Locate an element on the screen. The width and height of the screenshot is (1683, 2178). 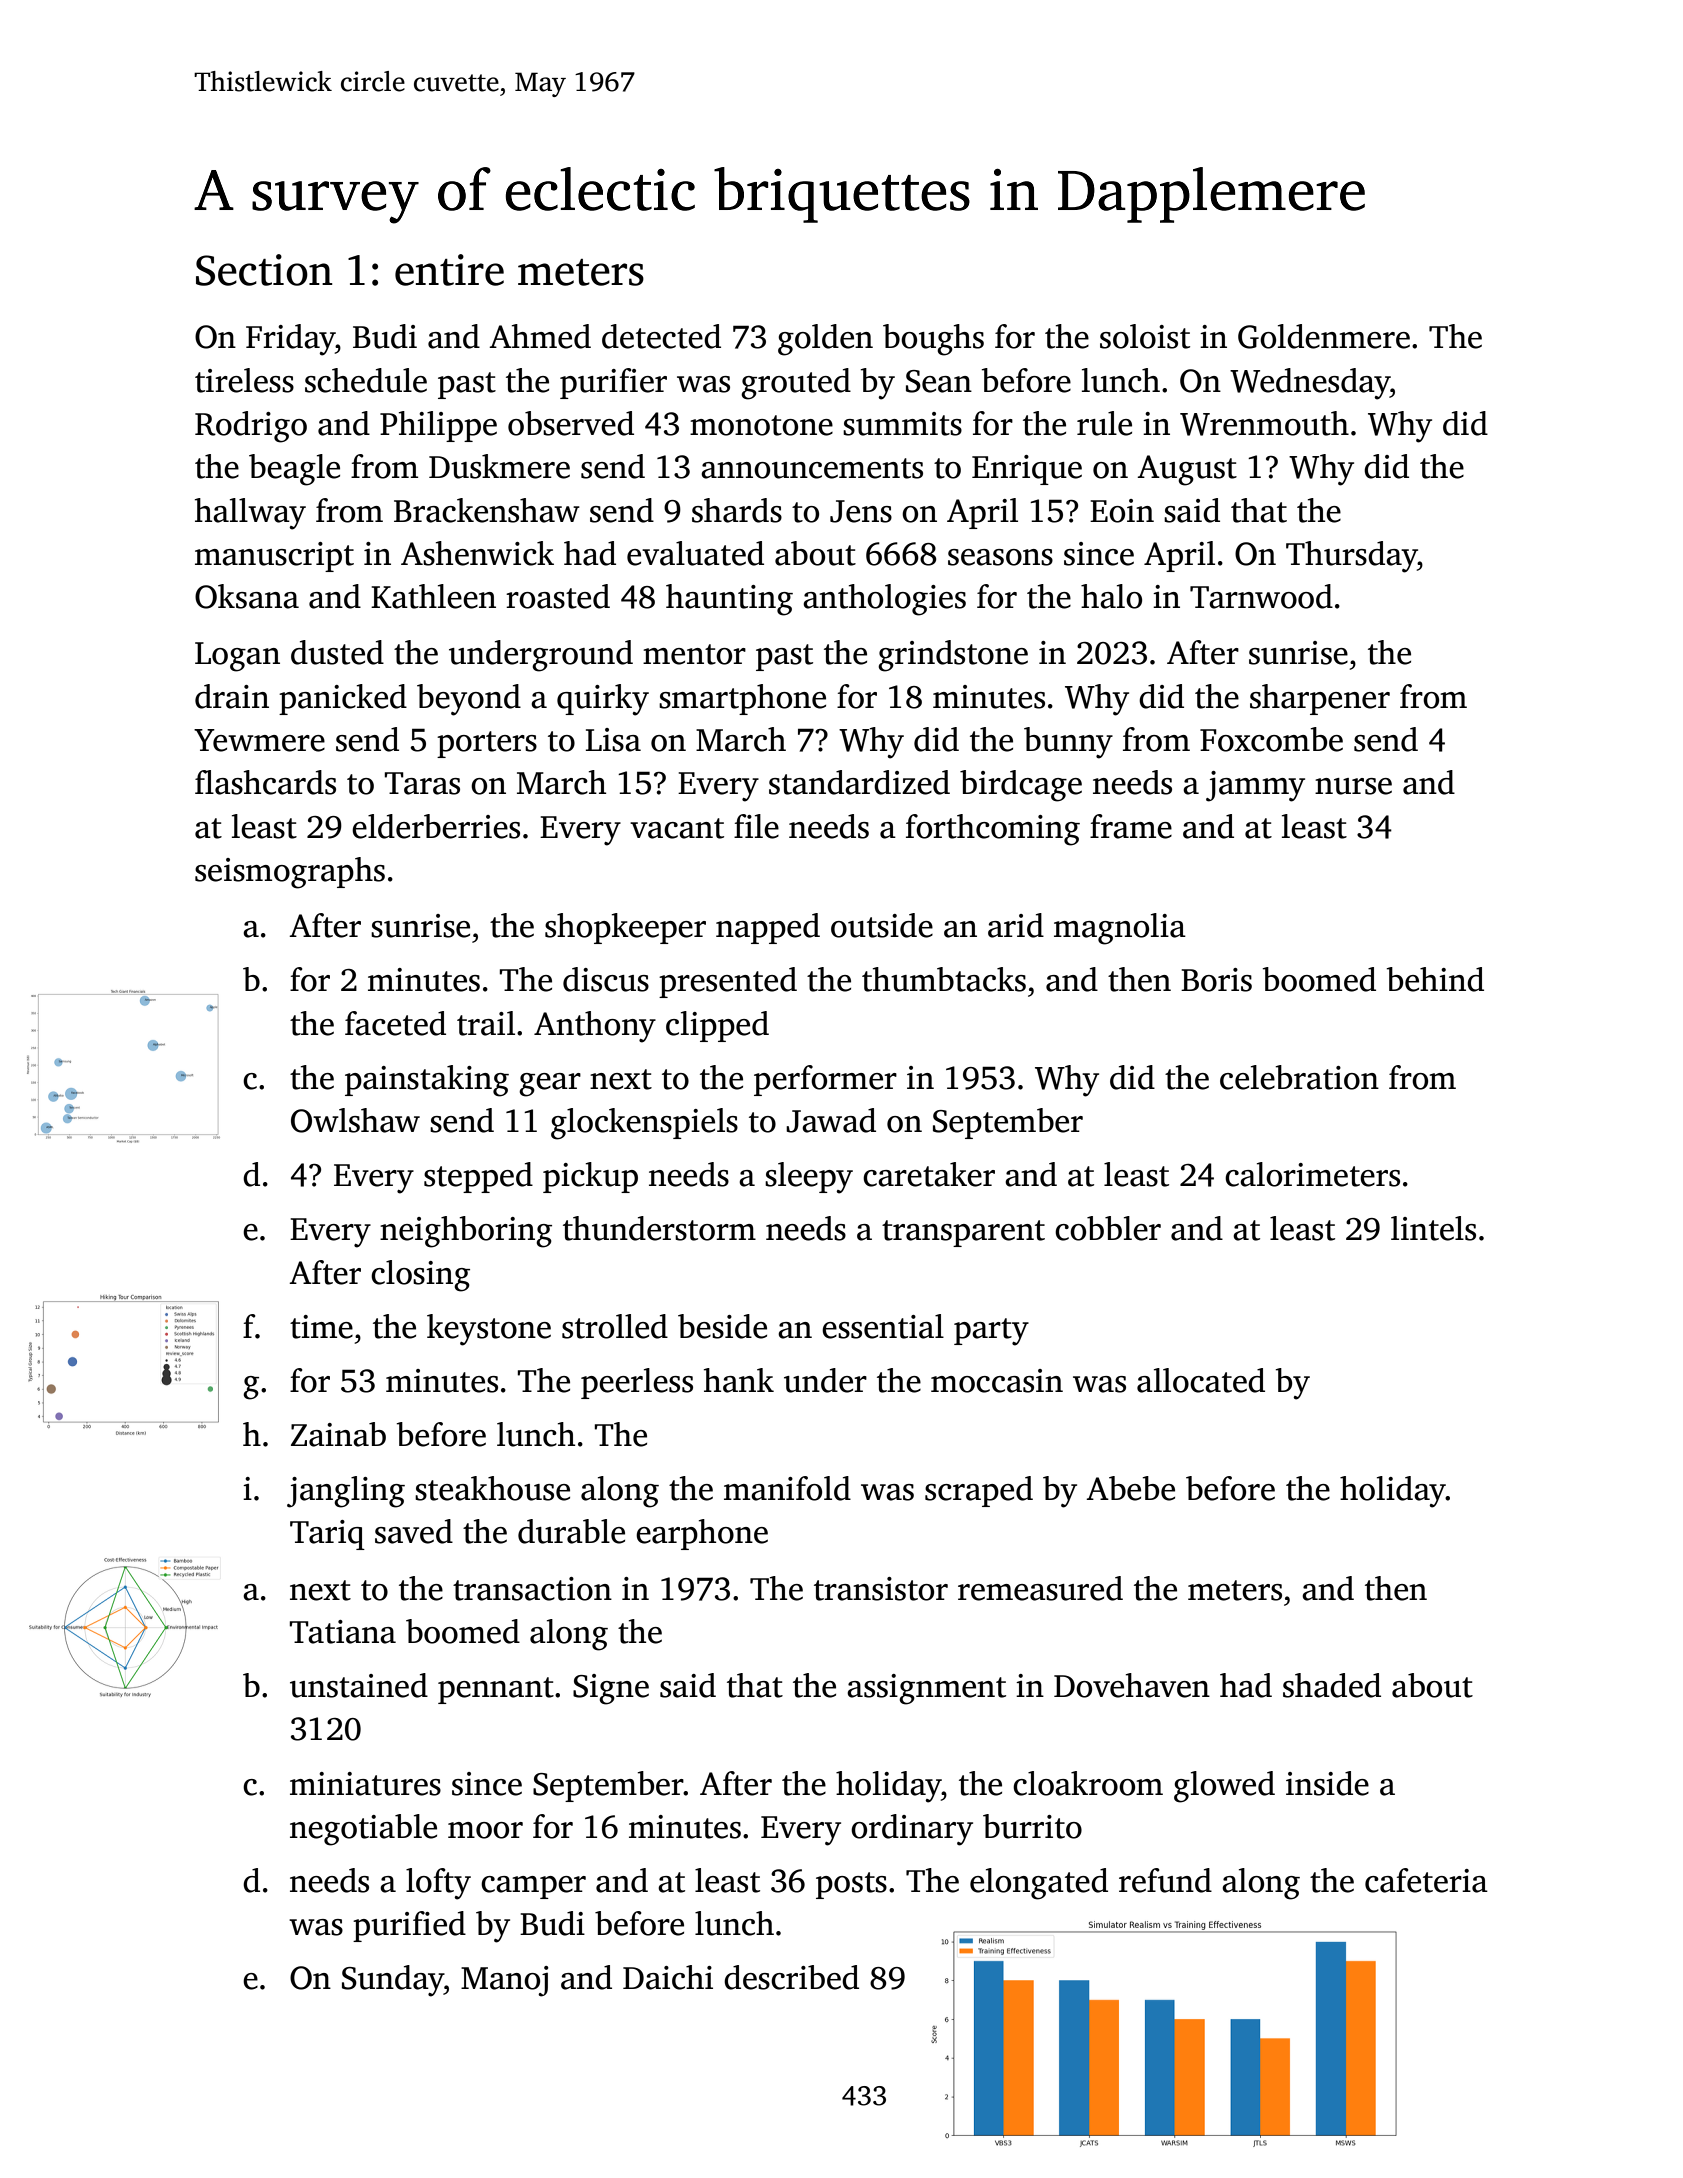
remeasured is located at coordinates (1040, 1588).
